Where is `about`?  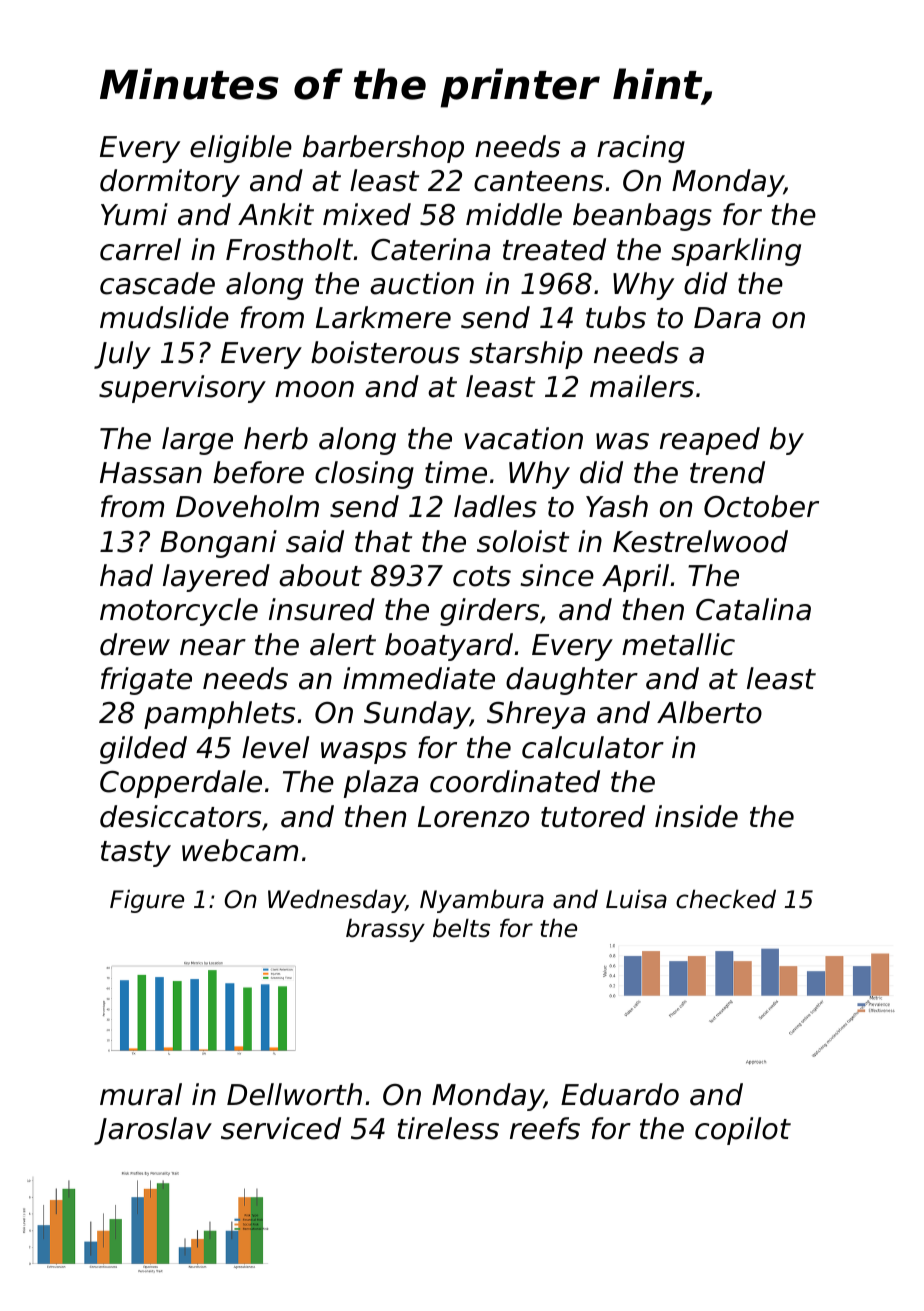
about is located at coordinates (320, 575).
